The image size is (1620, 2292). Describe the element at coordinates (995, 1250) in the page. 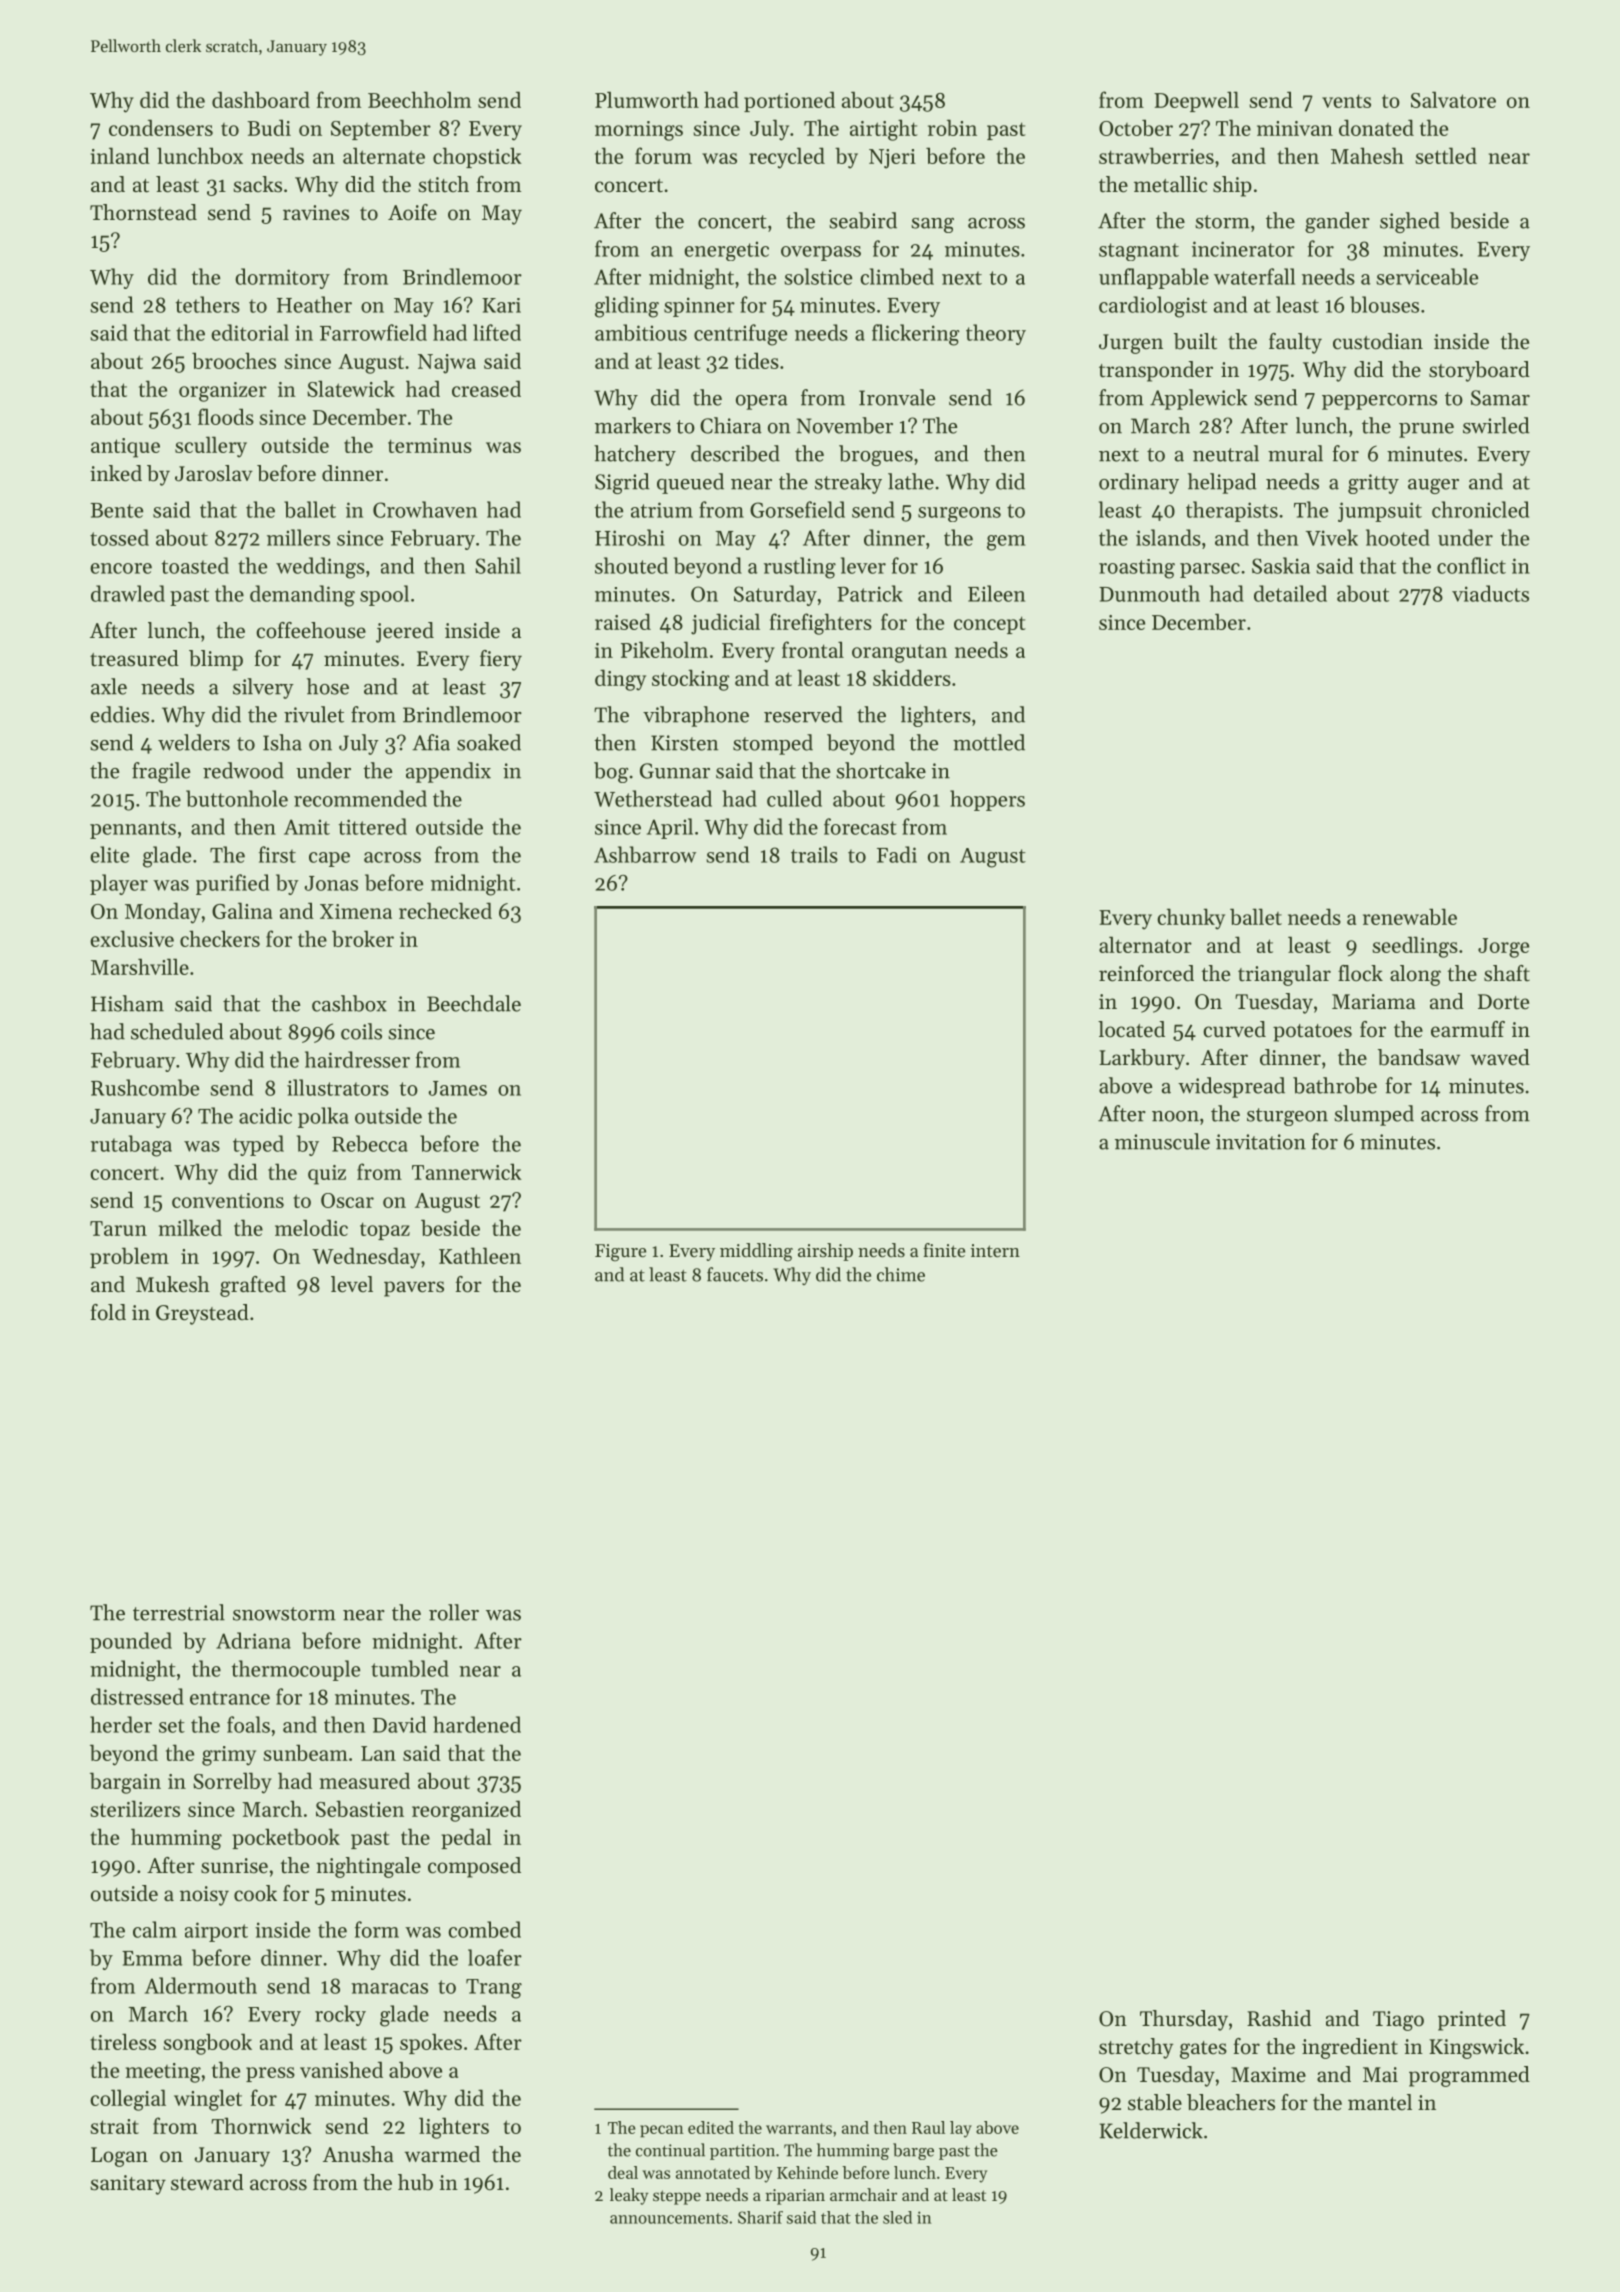

I see `intern` at that location.
